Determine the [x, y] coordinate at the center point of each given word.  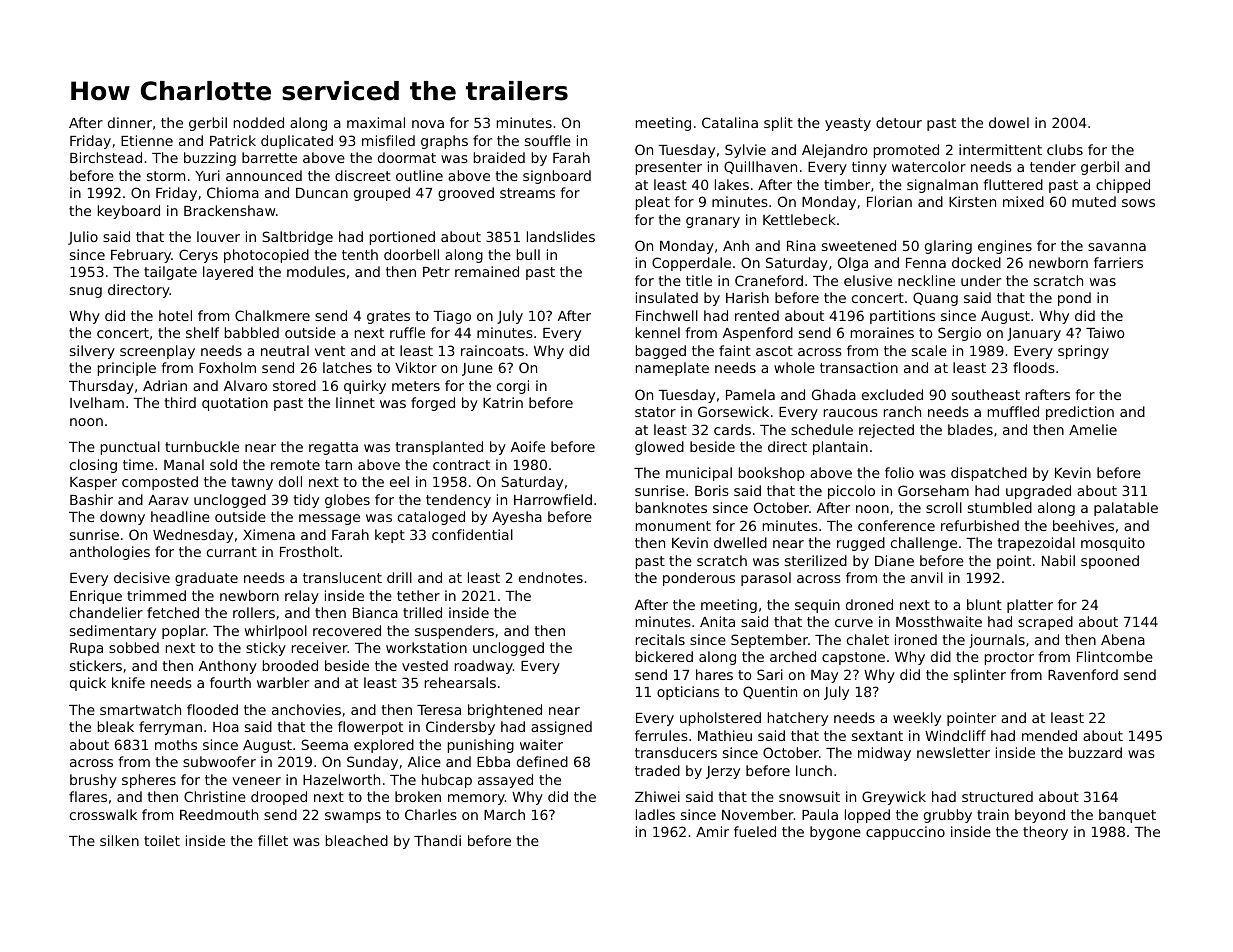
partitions [902, 317]
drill [399, 577]
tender [1053, 166]
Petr [436, 272]
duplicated [297, 142]
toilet [162, 840]
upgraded [1038, 492]
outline [419, 175]
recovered [347, 630]
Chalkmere [272, 315]
